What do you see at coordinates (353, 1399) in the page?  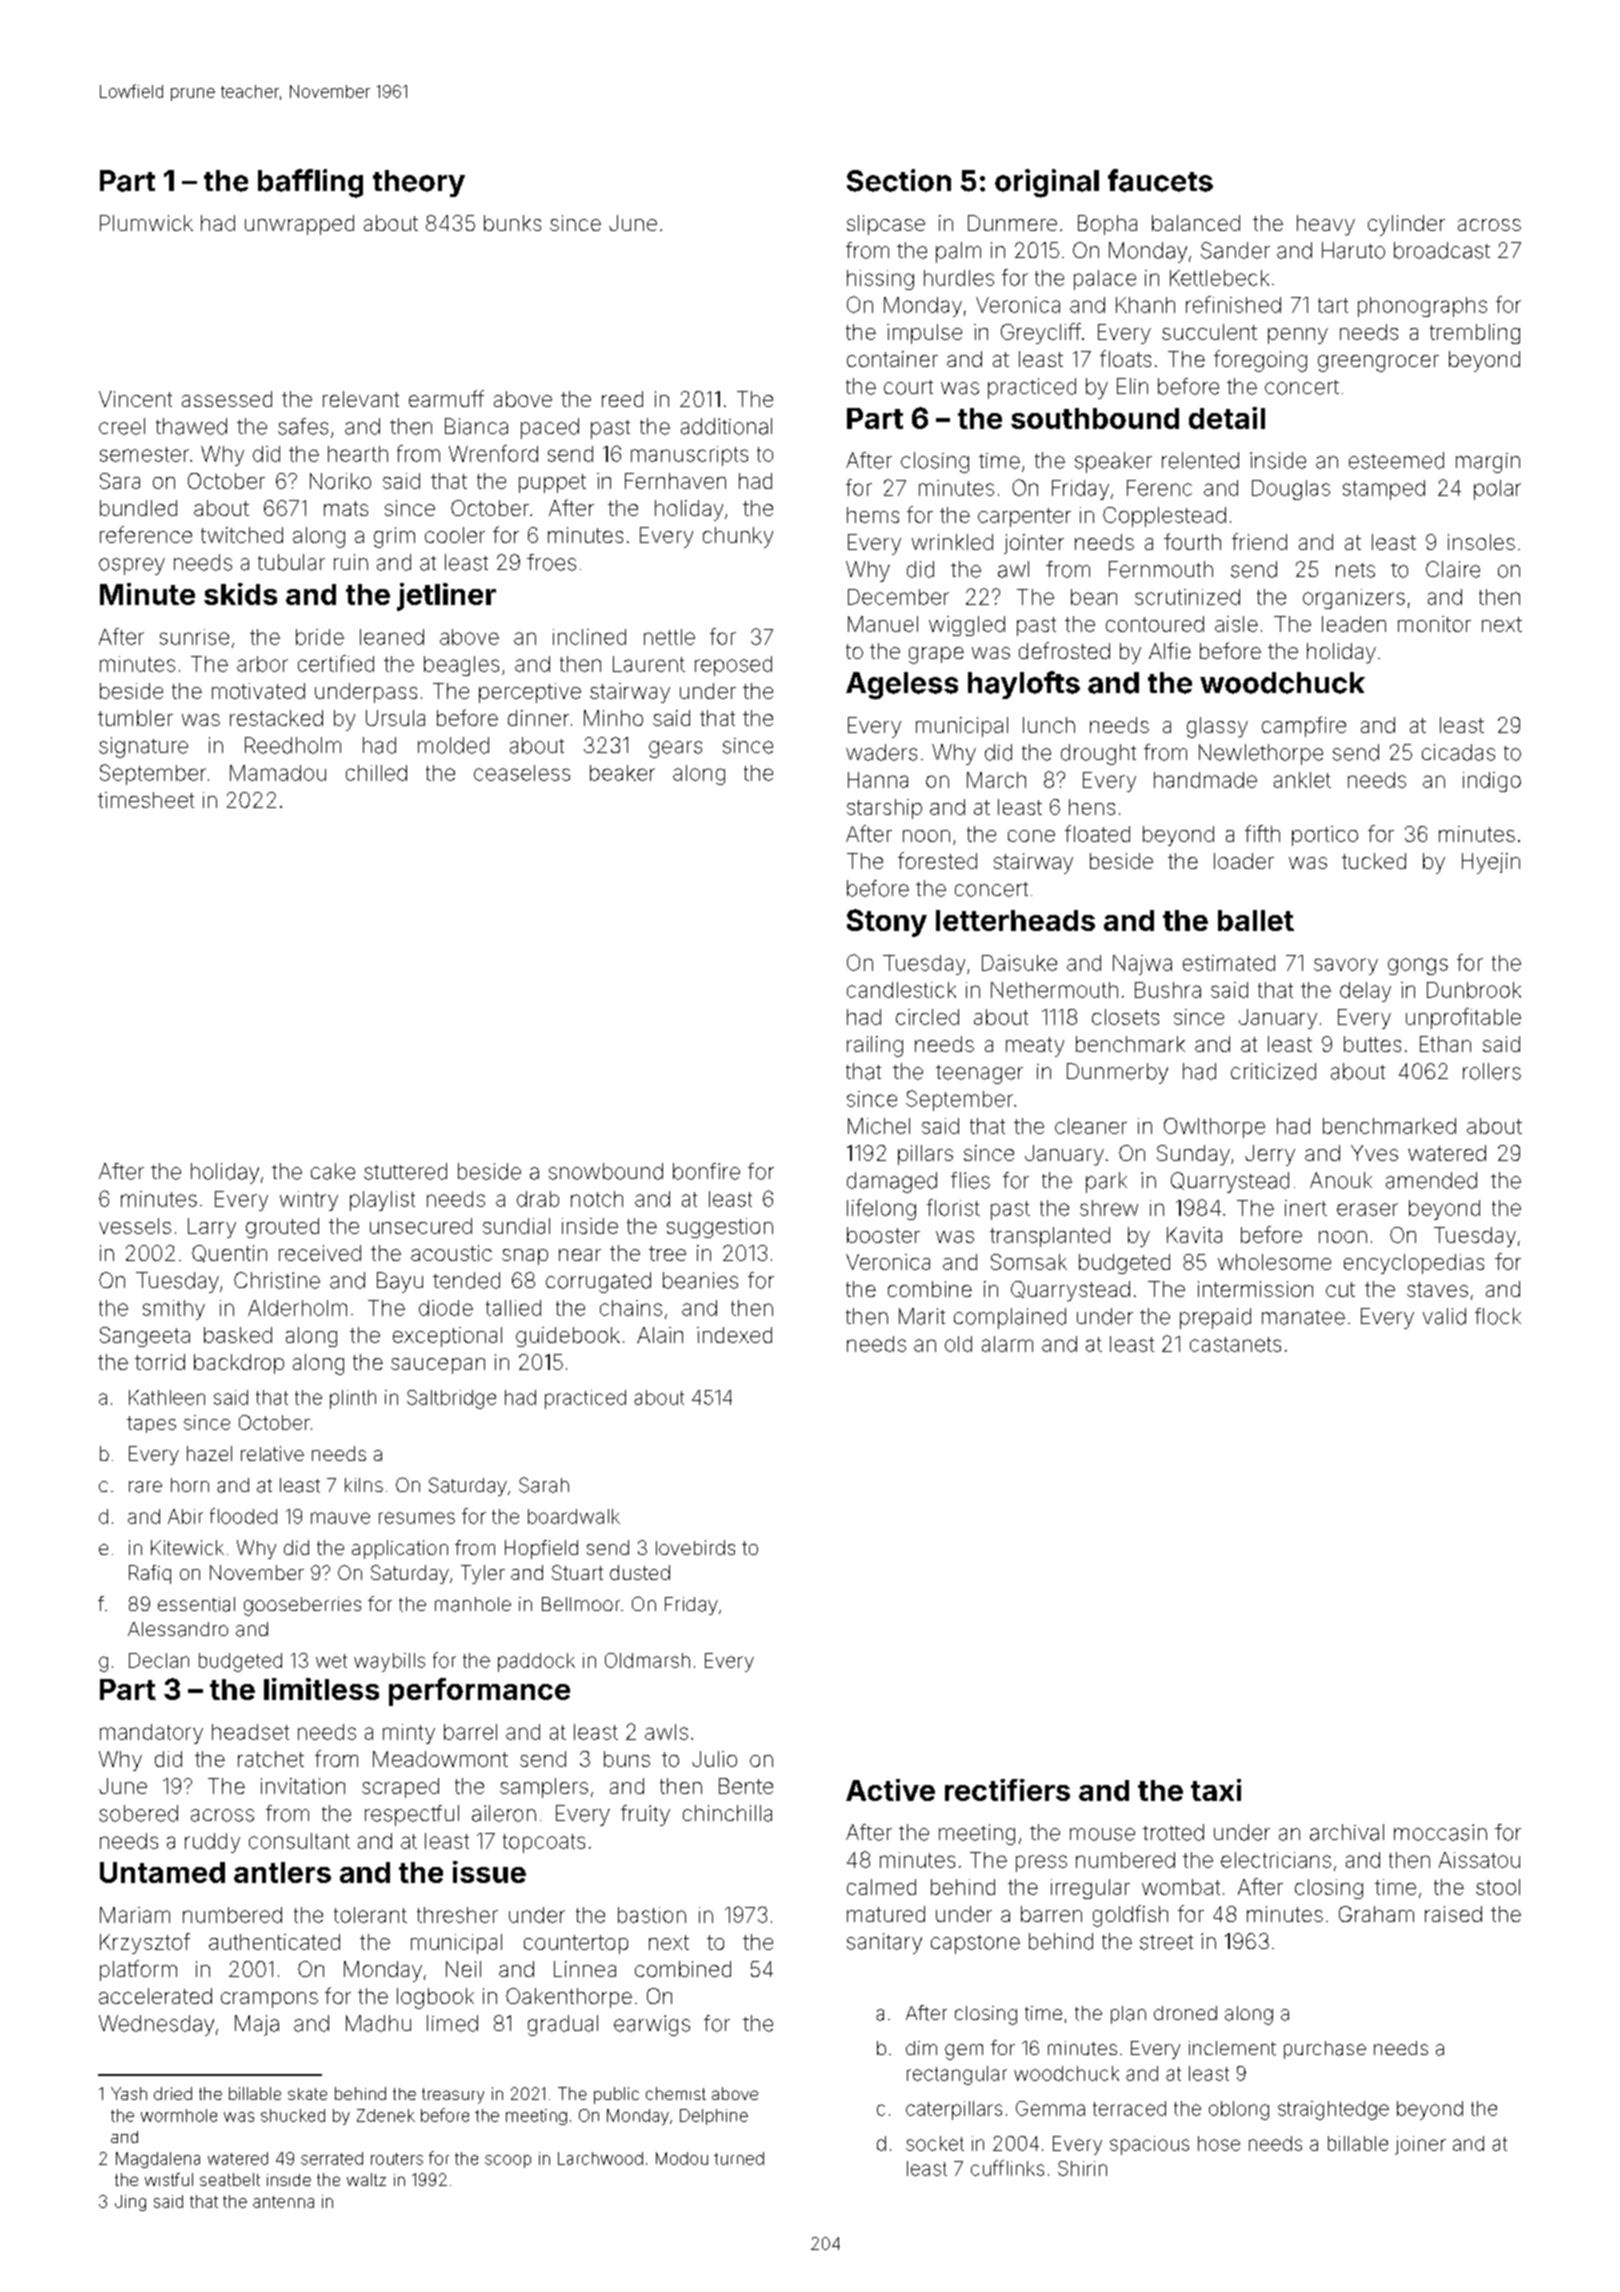 I see `plinth` at bounding box center [353, 1399].
